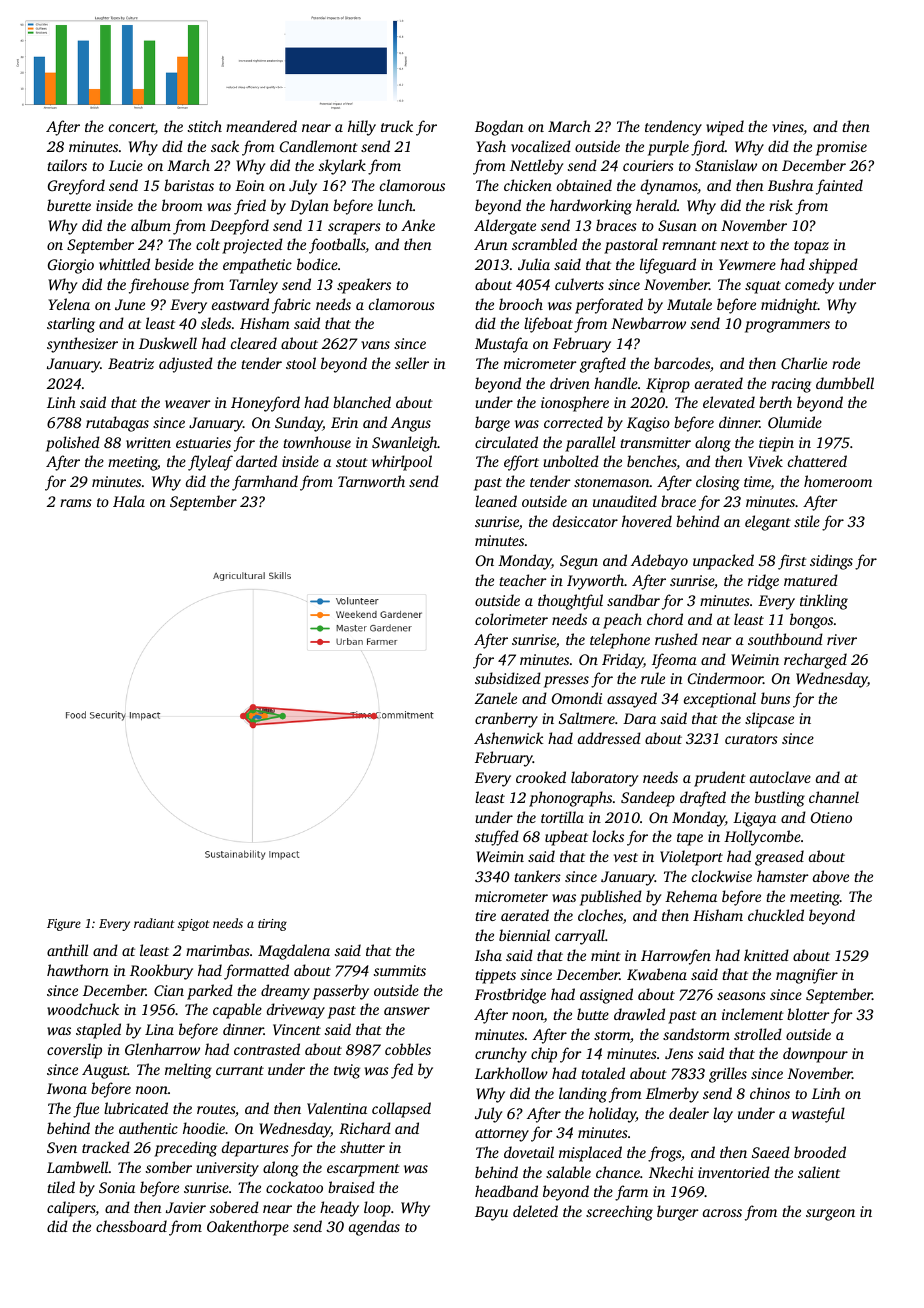 Image resolution: width=924 pixels, height=1308 pixels. I want to click on phonographs, so click(570, 799).
